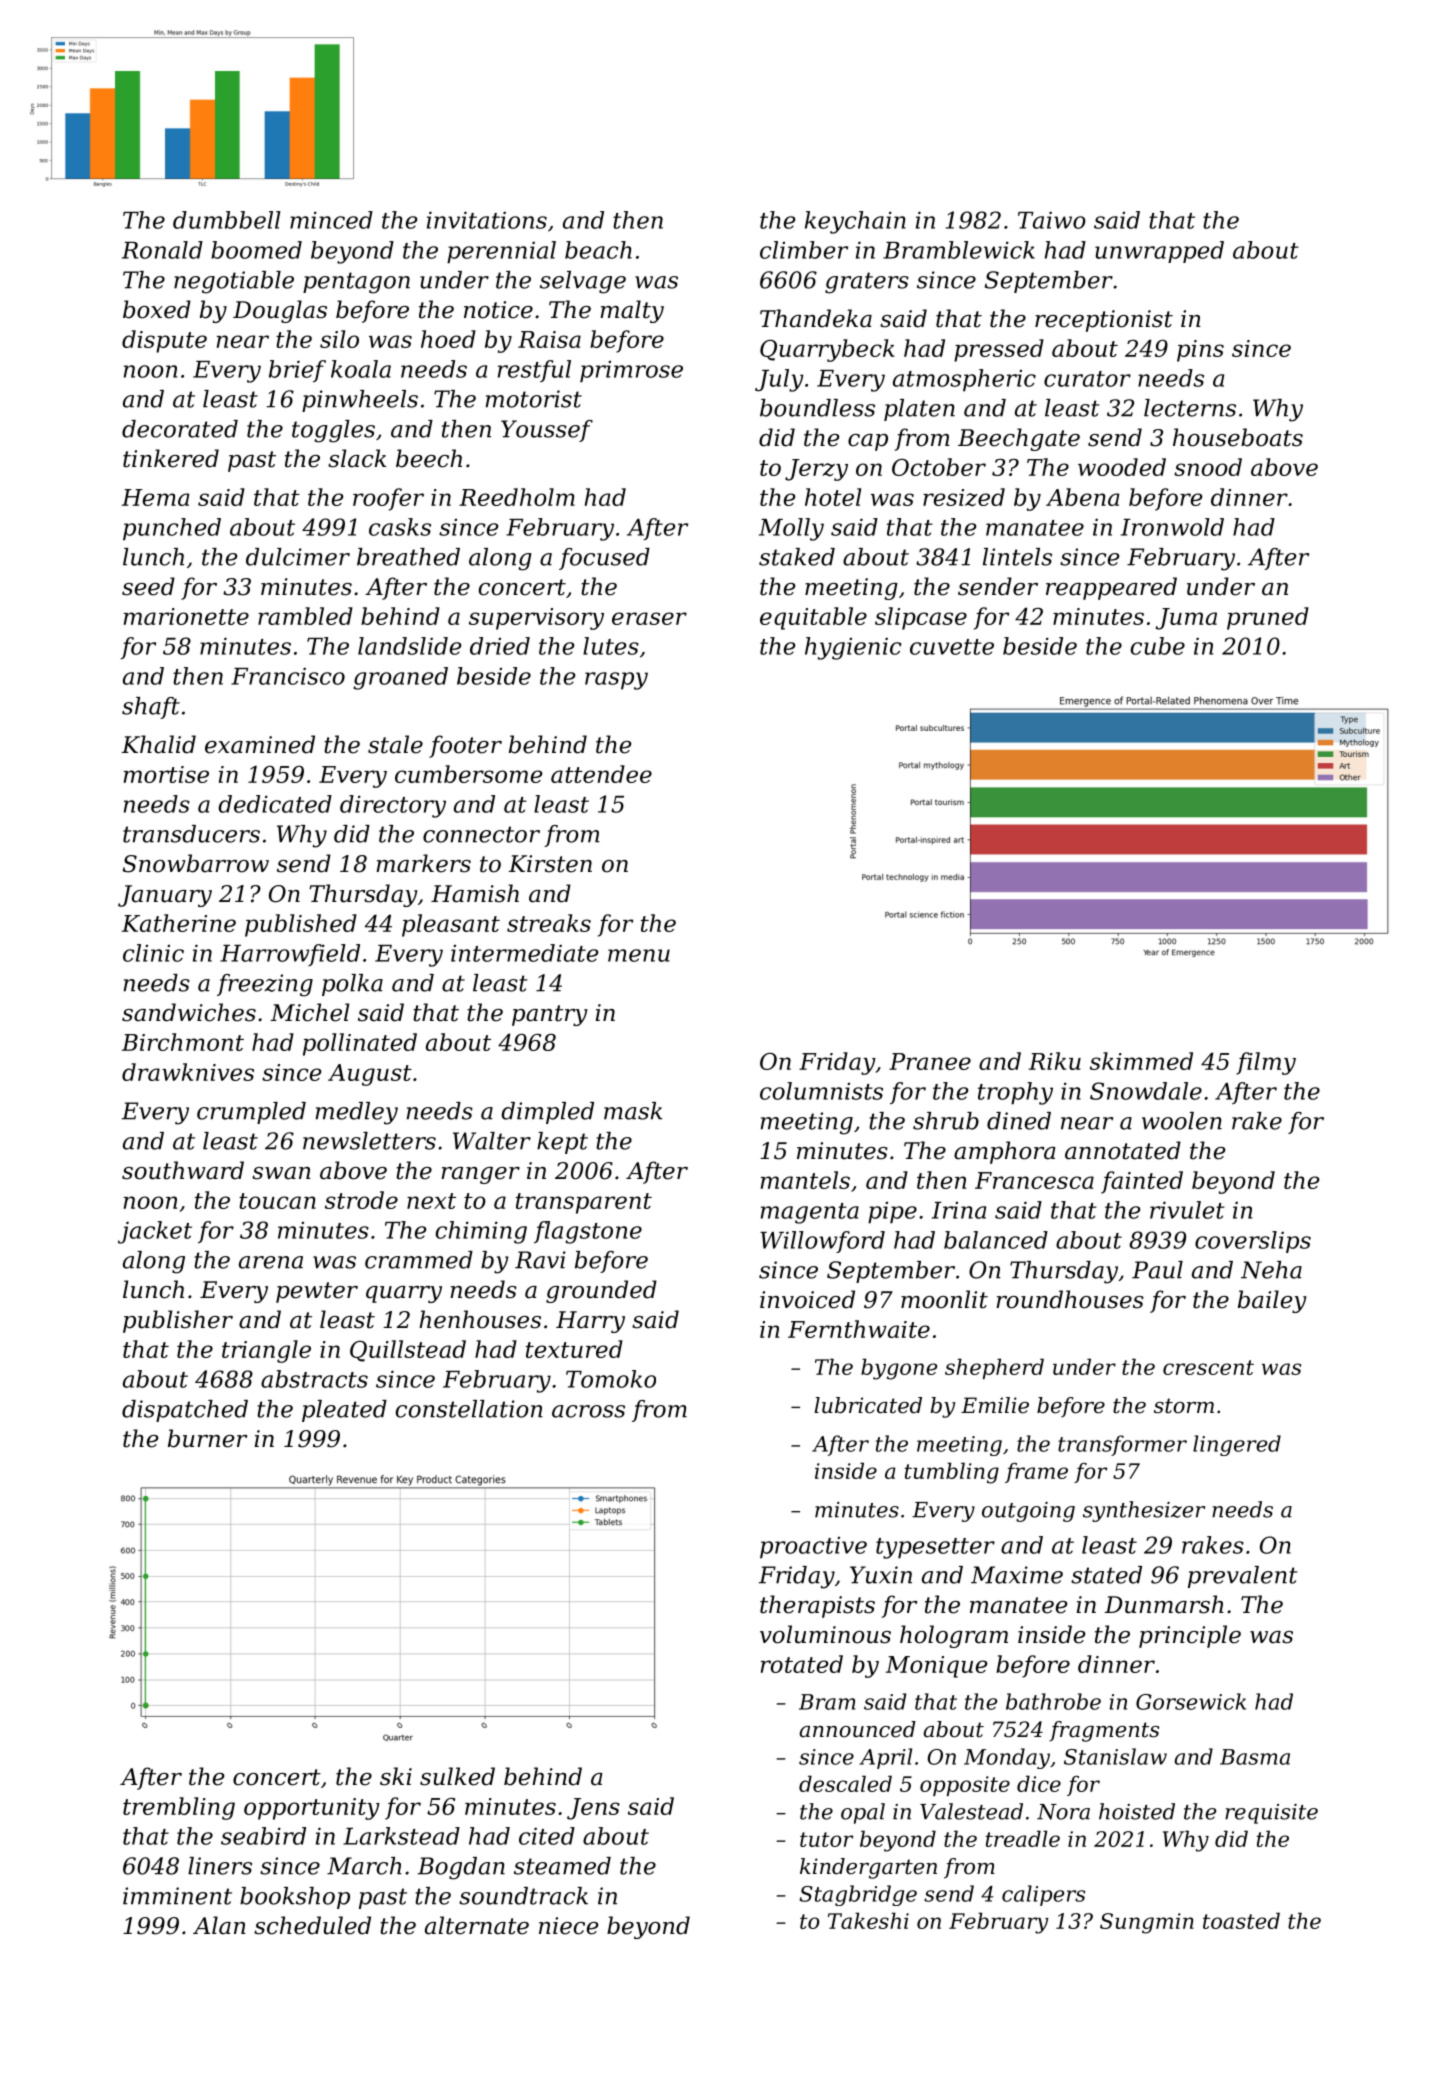 The image size is (1450, 2100). What do you see at coordinates (633, 1111) in the document?
I see `mask` at bounding box center [633, 1111].
